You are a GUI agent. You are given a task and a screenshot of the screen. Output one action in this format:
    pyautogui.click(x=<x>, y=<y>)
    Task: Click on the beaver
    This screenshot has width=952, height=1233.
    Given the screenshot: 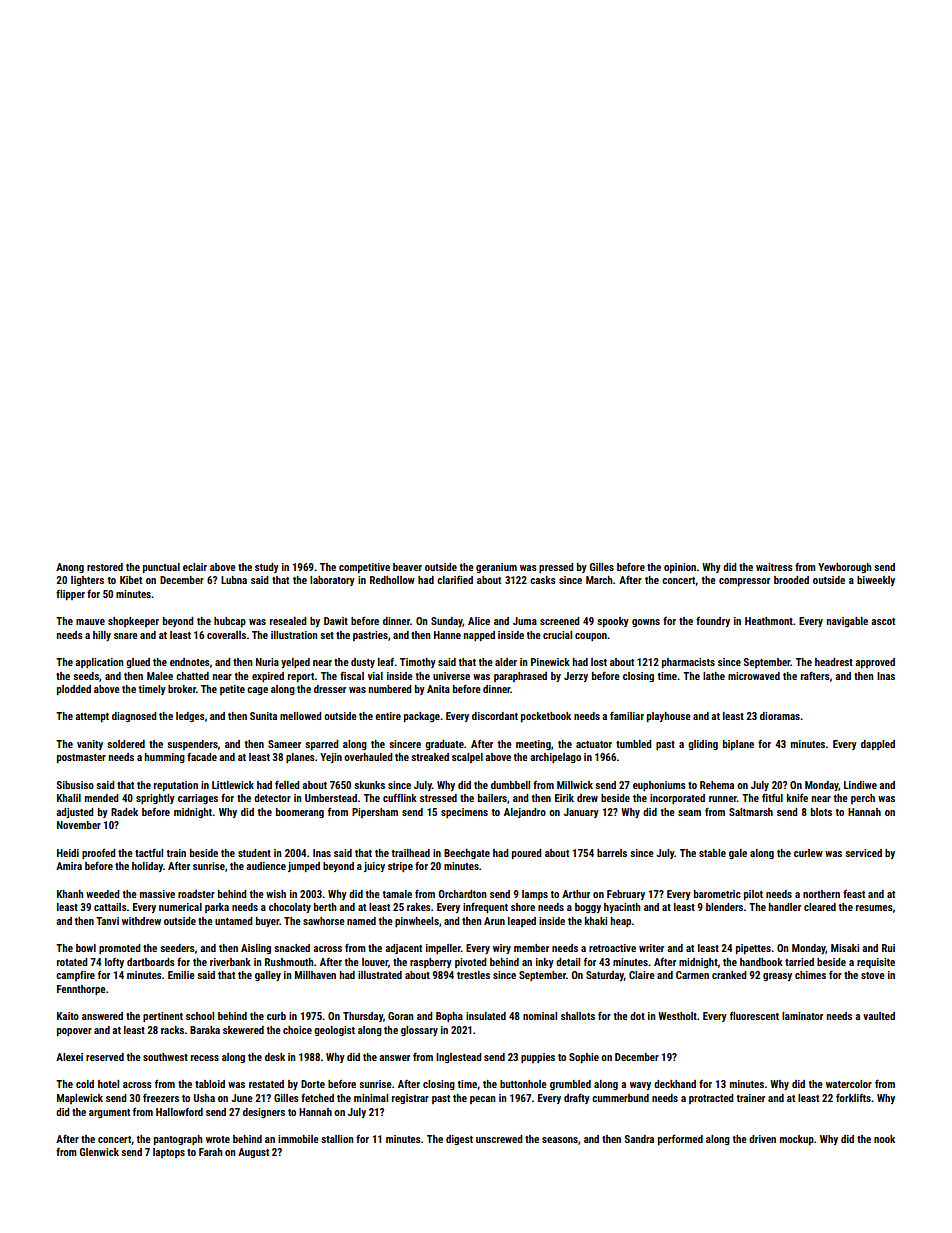 What is the action you would take?
    pyautogui.click(x=407, y=567)
